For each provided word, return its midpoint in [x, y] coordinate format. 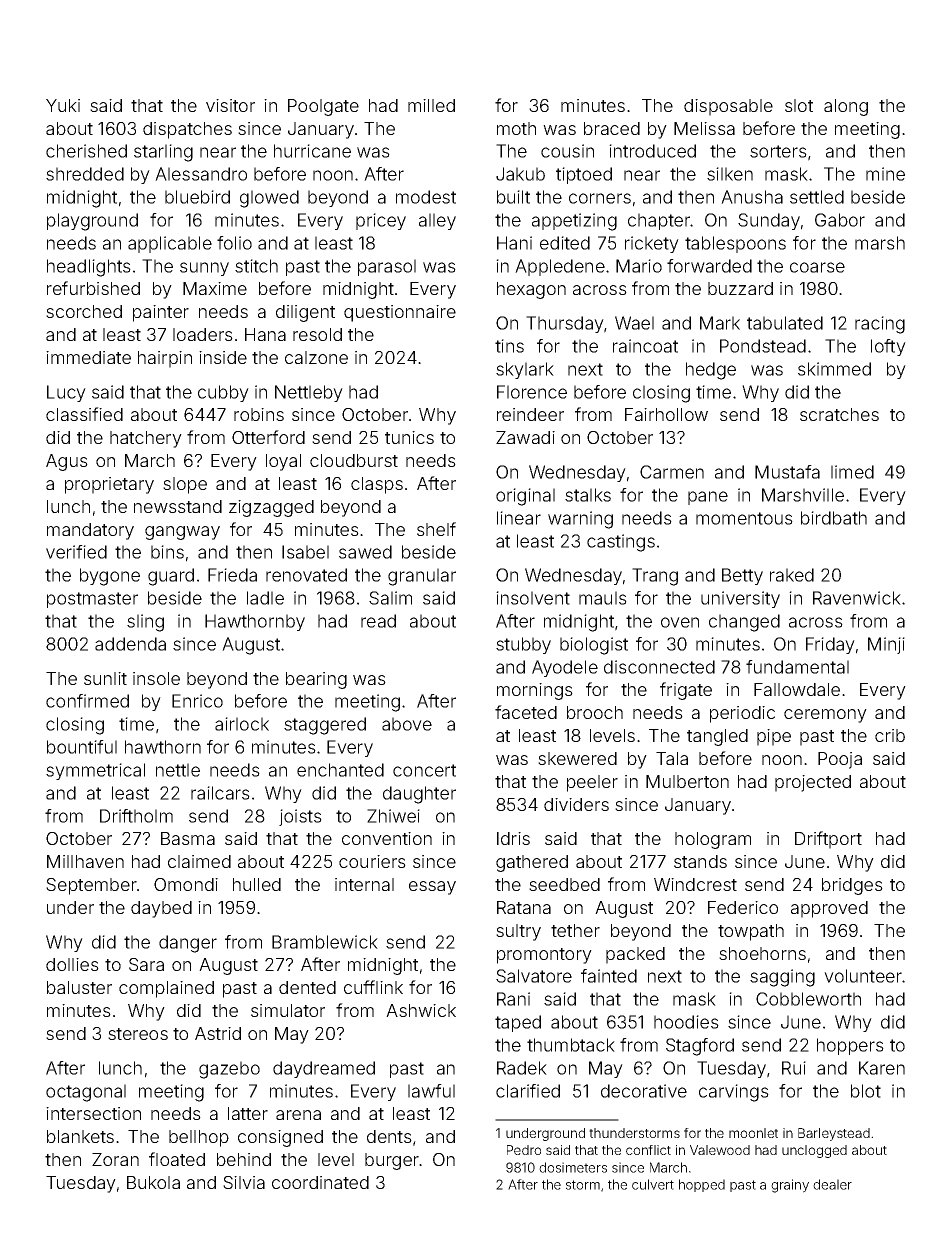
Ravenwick [857, 598]
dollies [72, 964]
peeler [592, 783]
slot [799, 105]
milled [431, 105]
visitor [230, 105]
